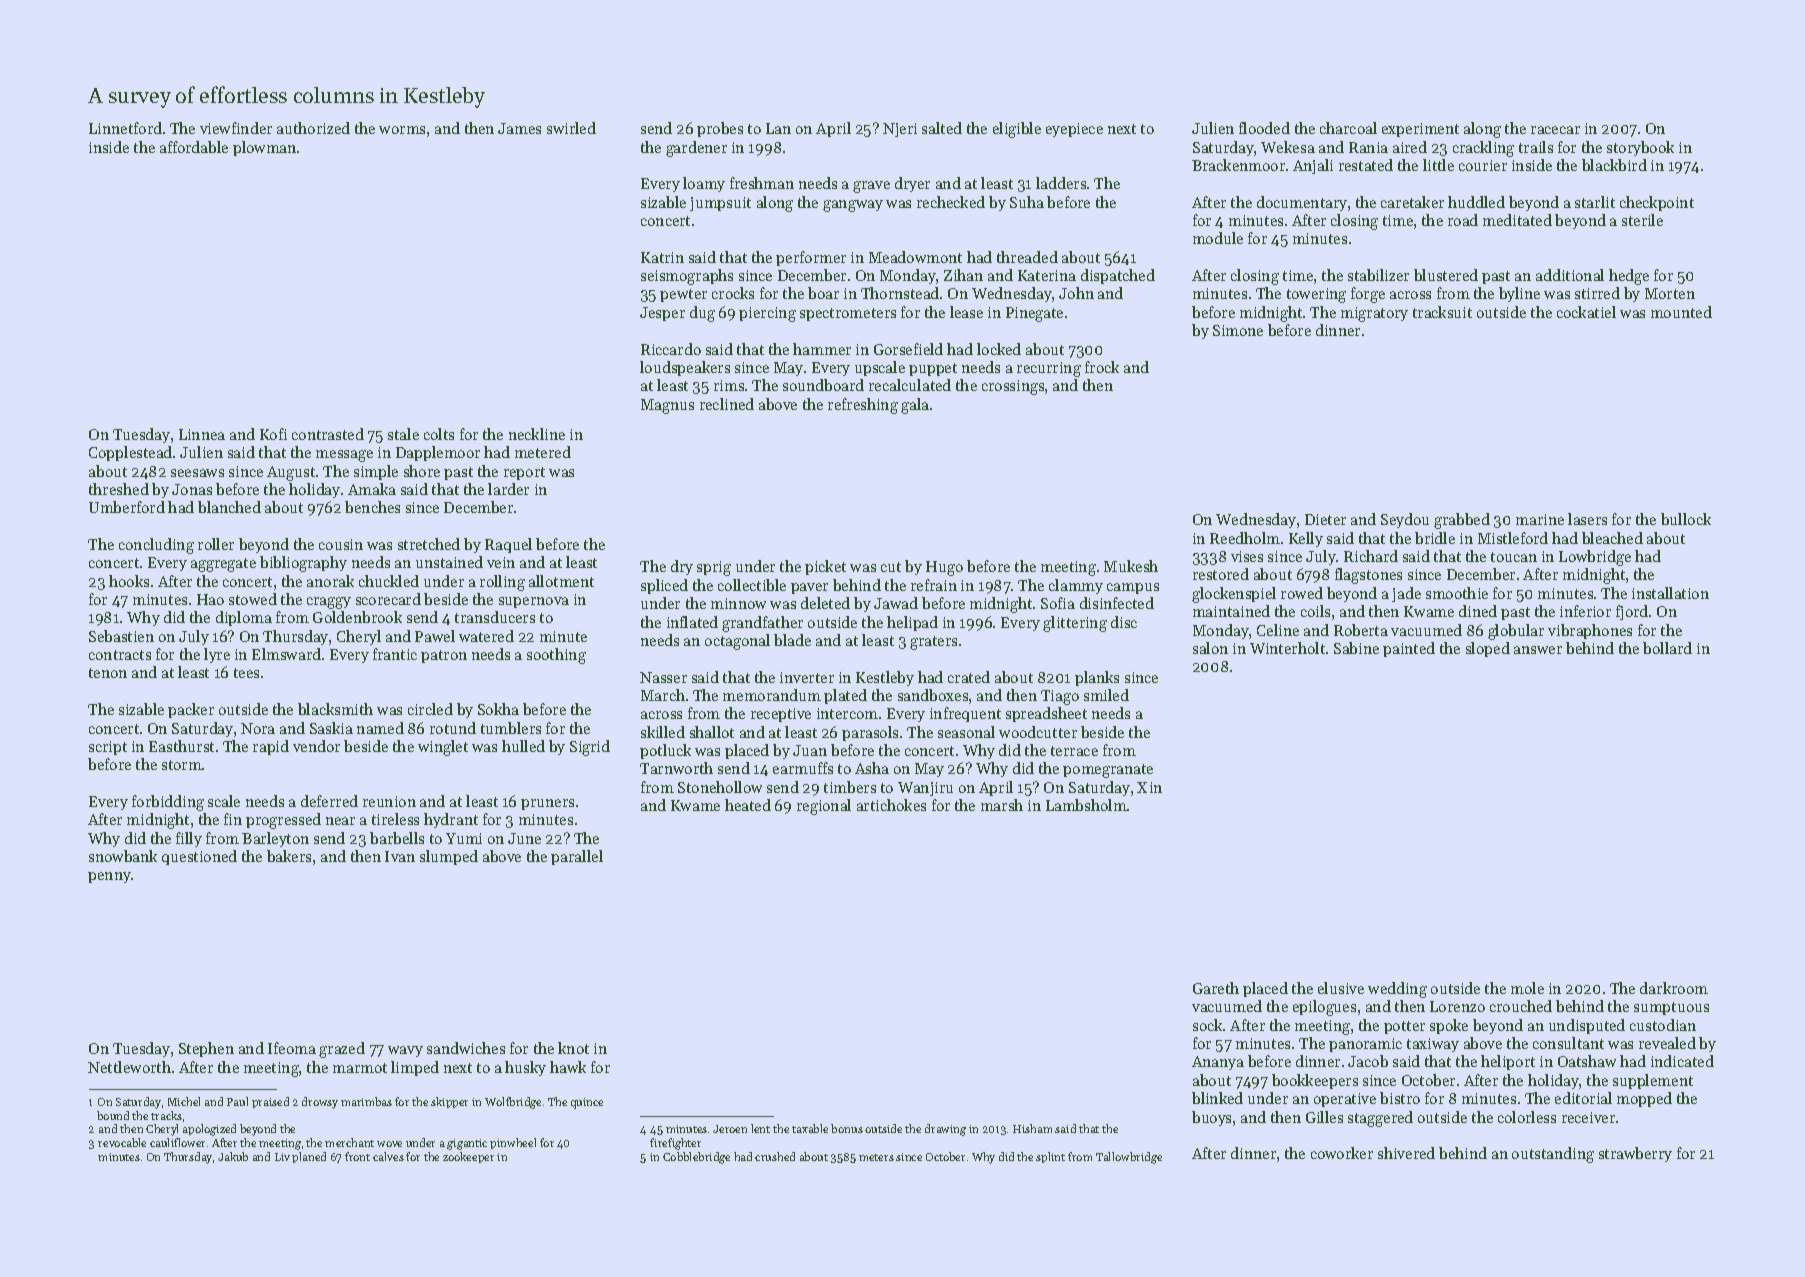 This page has width=1805, height=1277. What do you see at coordinates (1642, 220) in the page?
I see `sterile` at bounding box center [1642, 220].
